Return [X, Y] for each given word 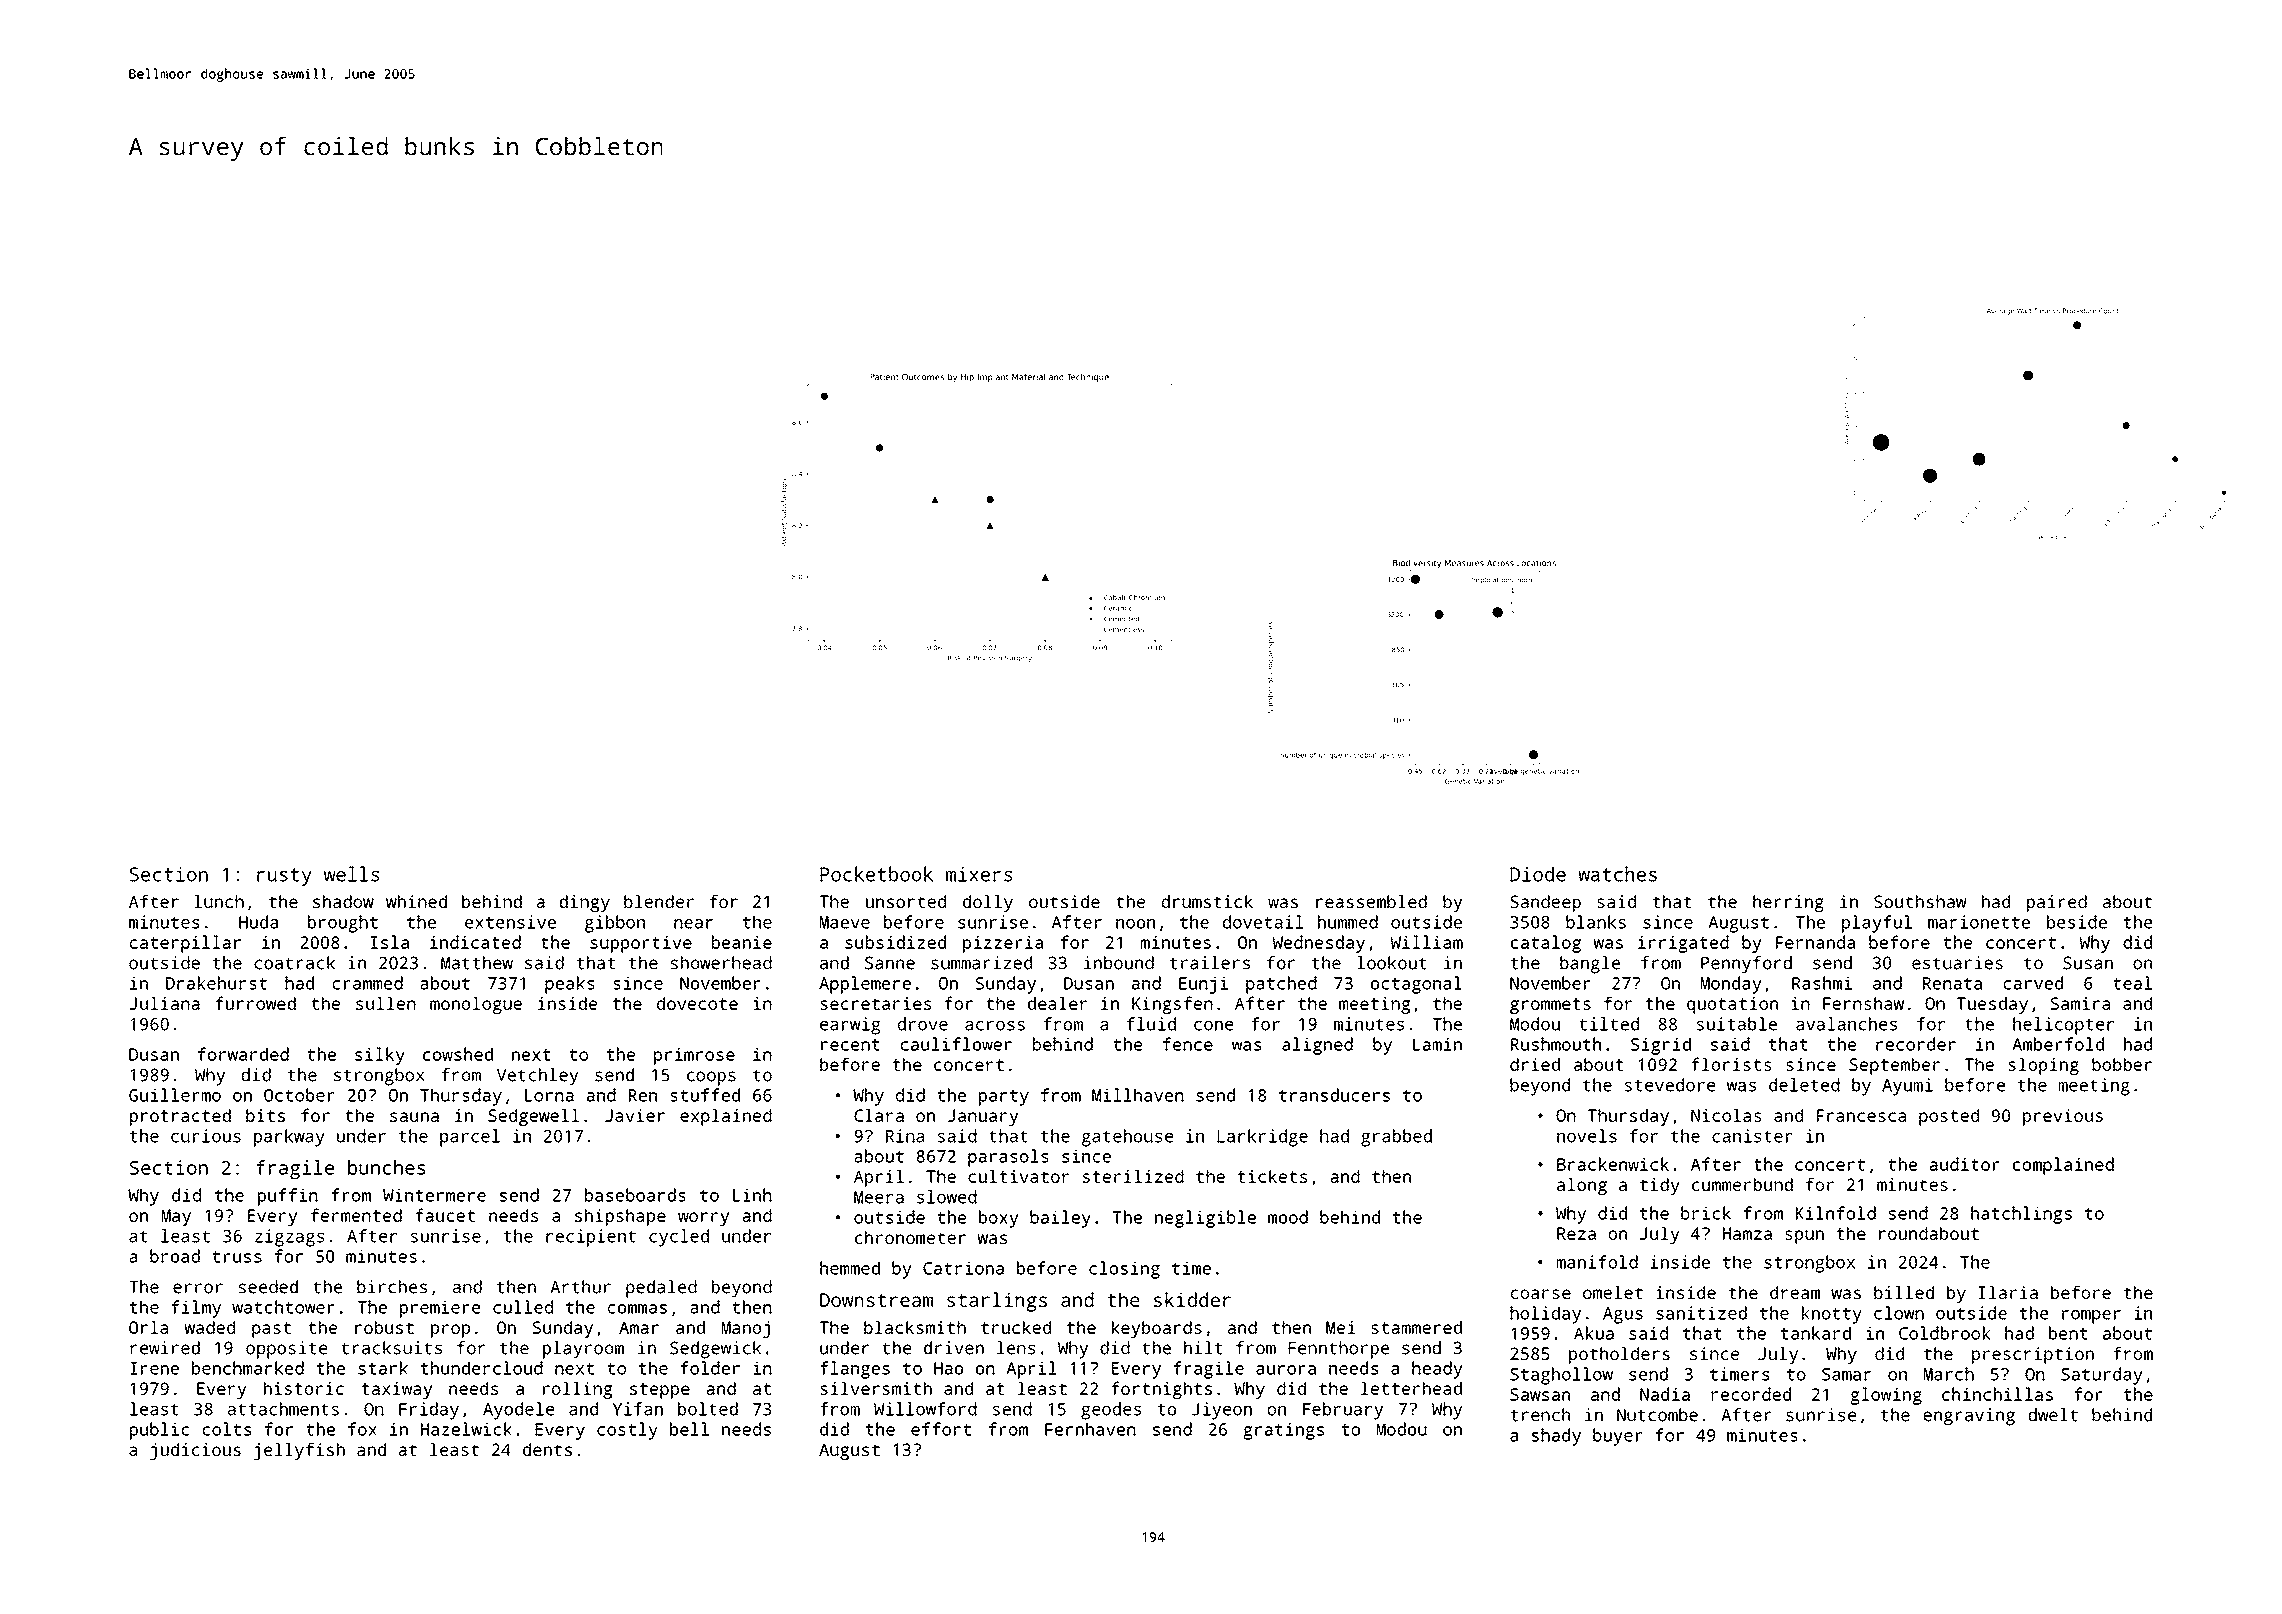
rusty [284, 877]
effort [941, 1429]
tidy [1660, 1186]
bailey [1060, 1219]
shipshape [620, 1217]
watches [1617, 874]
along [1582, 1186]
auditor [1965, 1164]
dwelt [2053, 1415]
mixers [979, 874]
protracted [180, 1117]
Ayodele [518, 1411]
